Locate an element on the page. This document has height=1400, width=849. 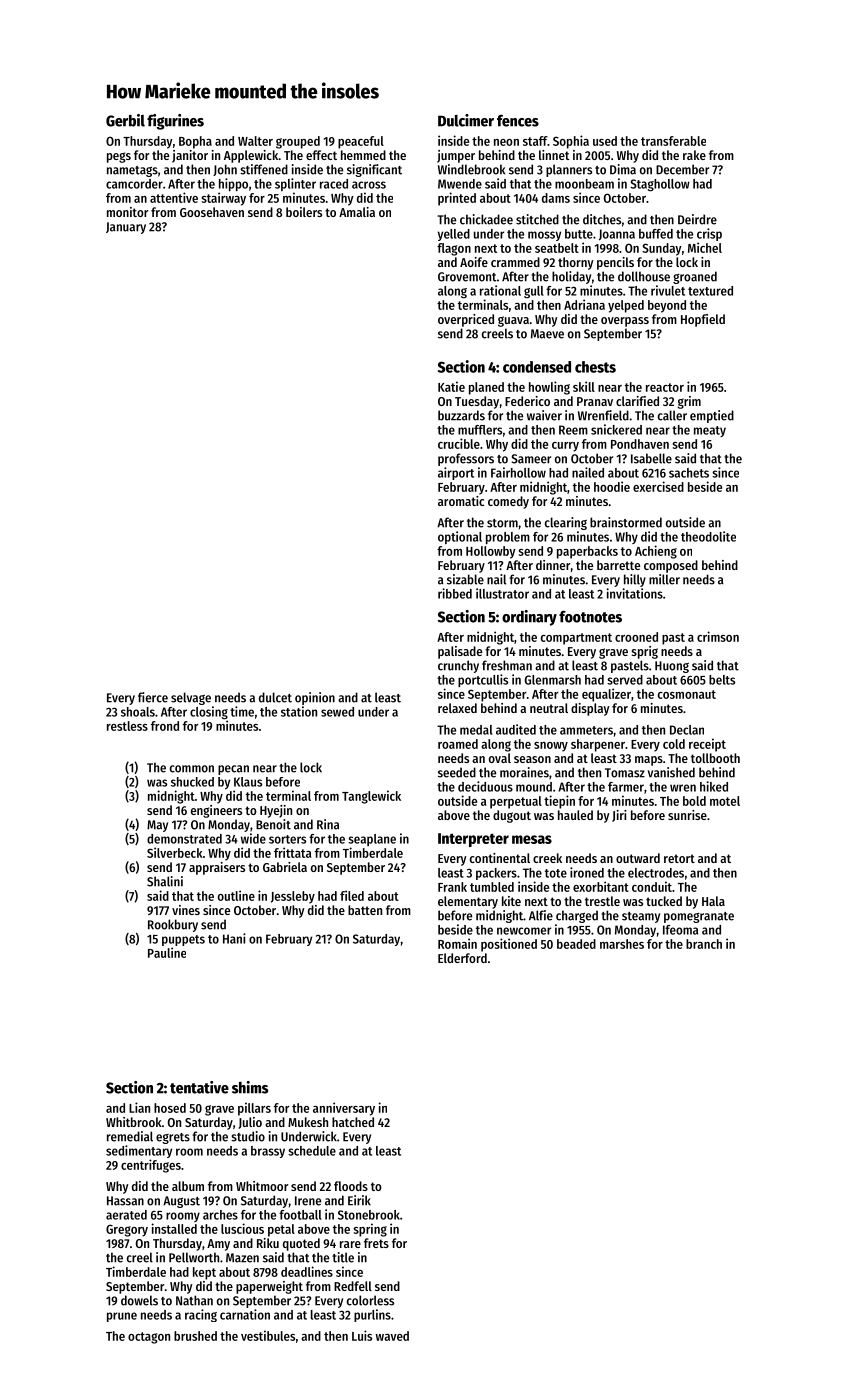
sprig is located at coordinates (645, 652).
